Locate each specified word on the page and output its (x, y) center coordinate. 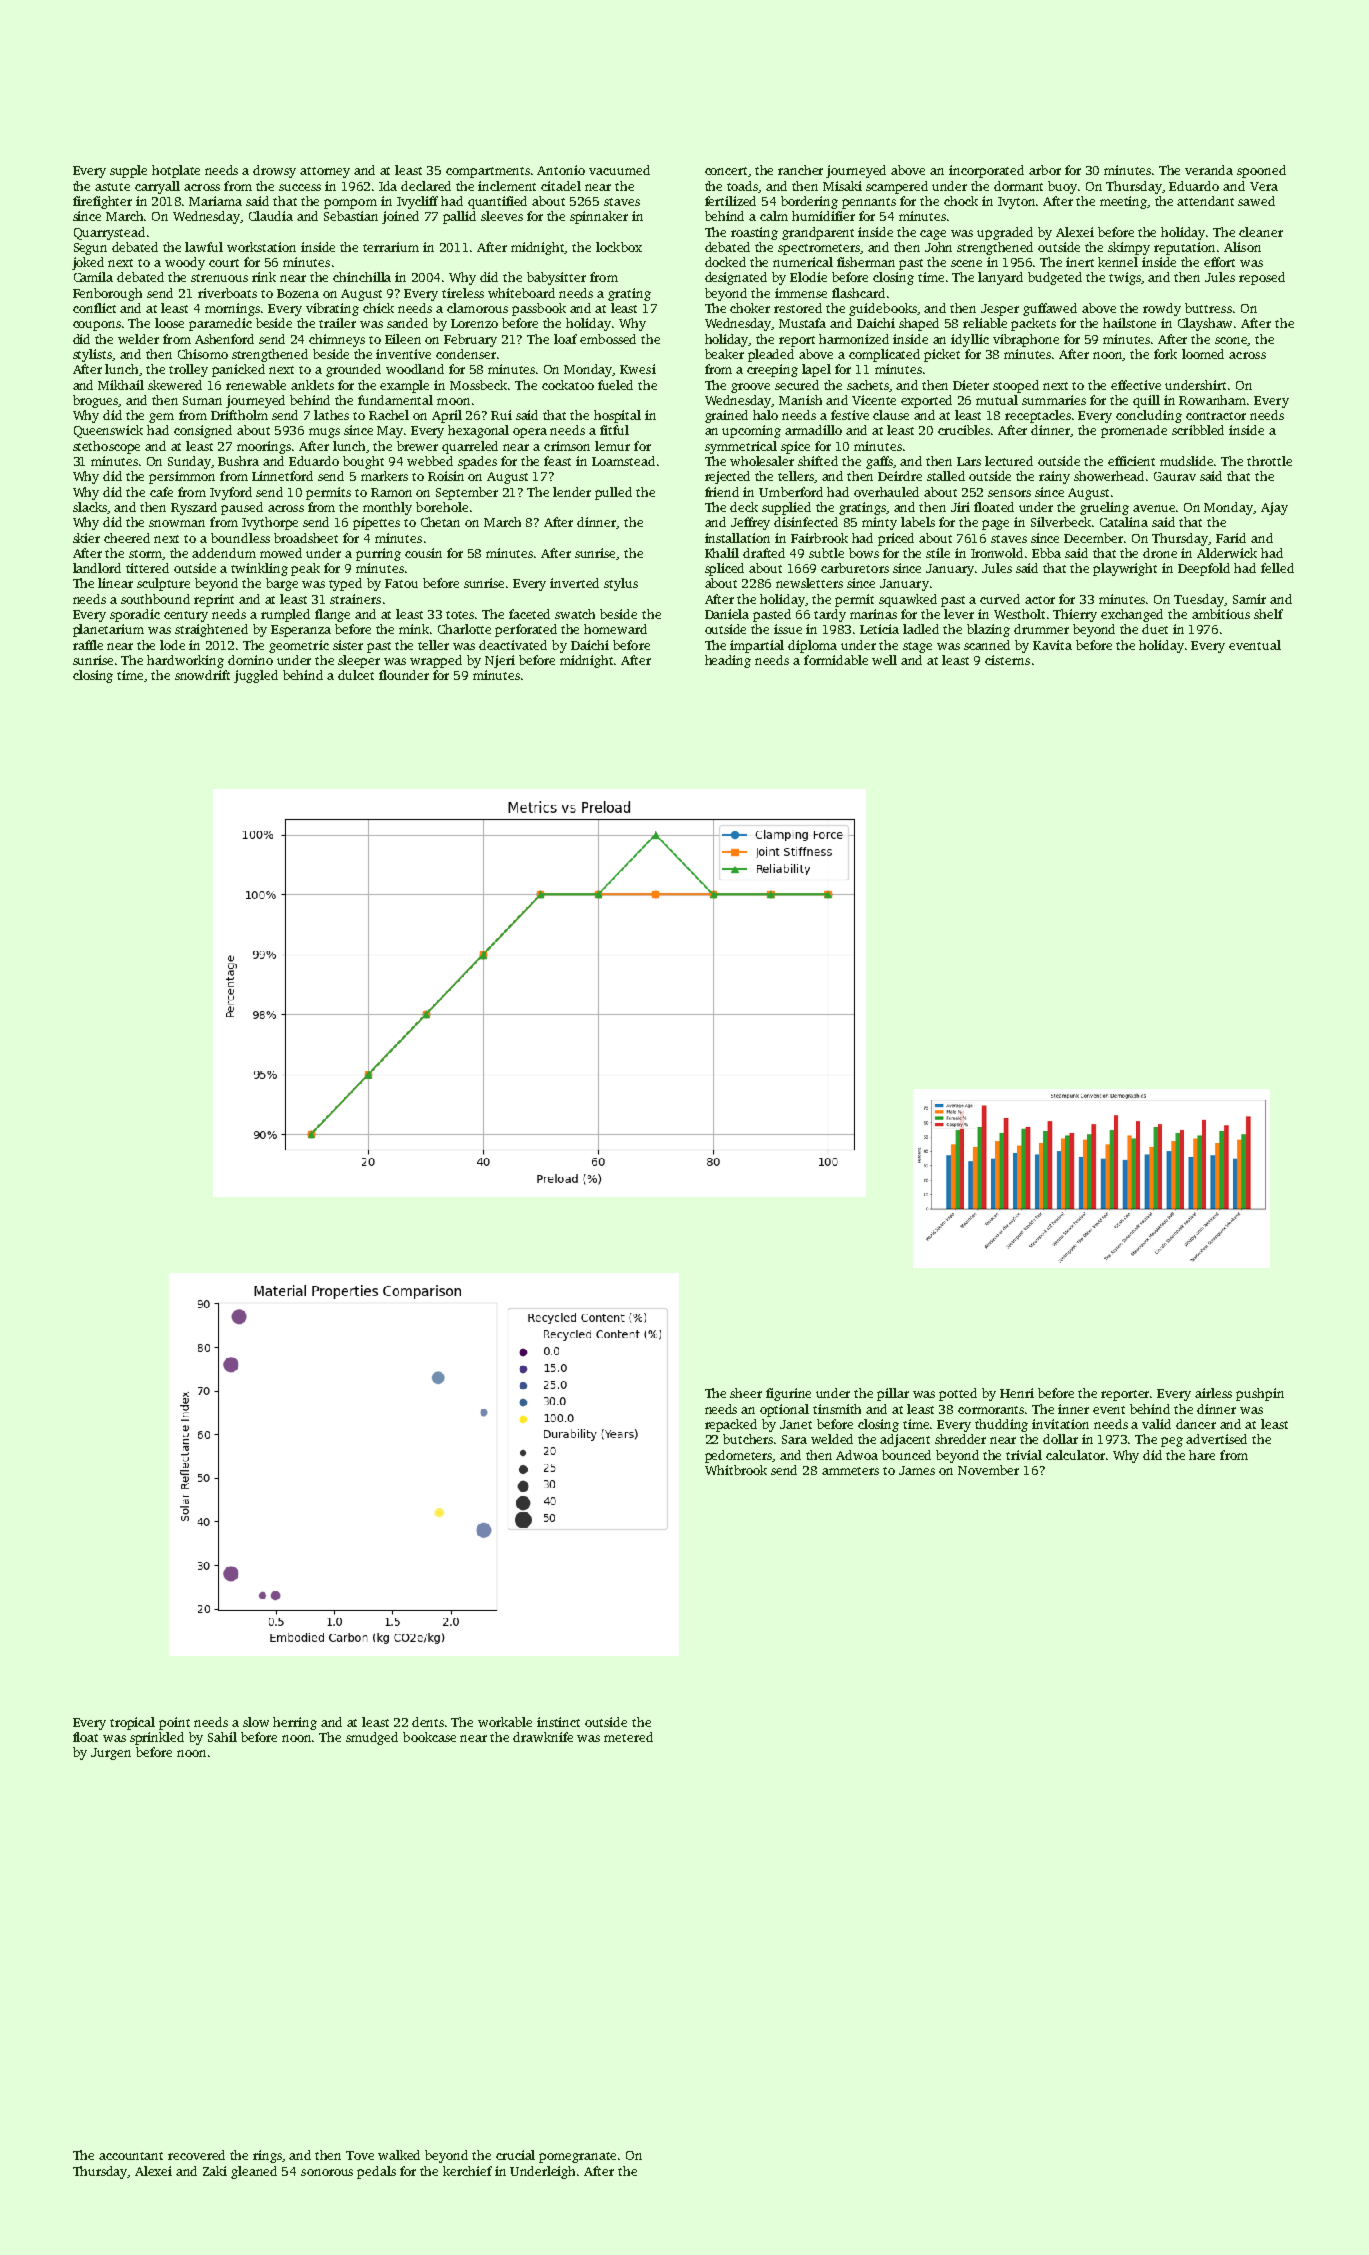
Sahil (222, 1737)
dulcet (356, 675)
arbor (1045, 170)
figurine (788, 1394)
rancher (800, 170)
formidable (836, 660)
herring (295, 1723)
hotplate (176, 171)
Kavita (1052, 645)
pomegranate (577, 2157)
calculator (1075, 1455)
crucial (515, 2155)
